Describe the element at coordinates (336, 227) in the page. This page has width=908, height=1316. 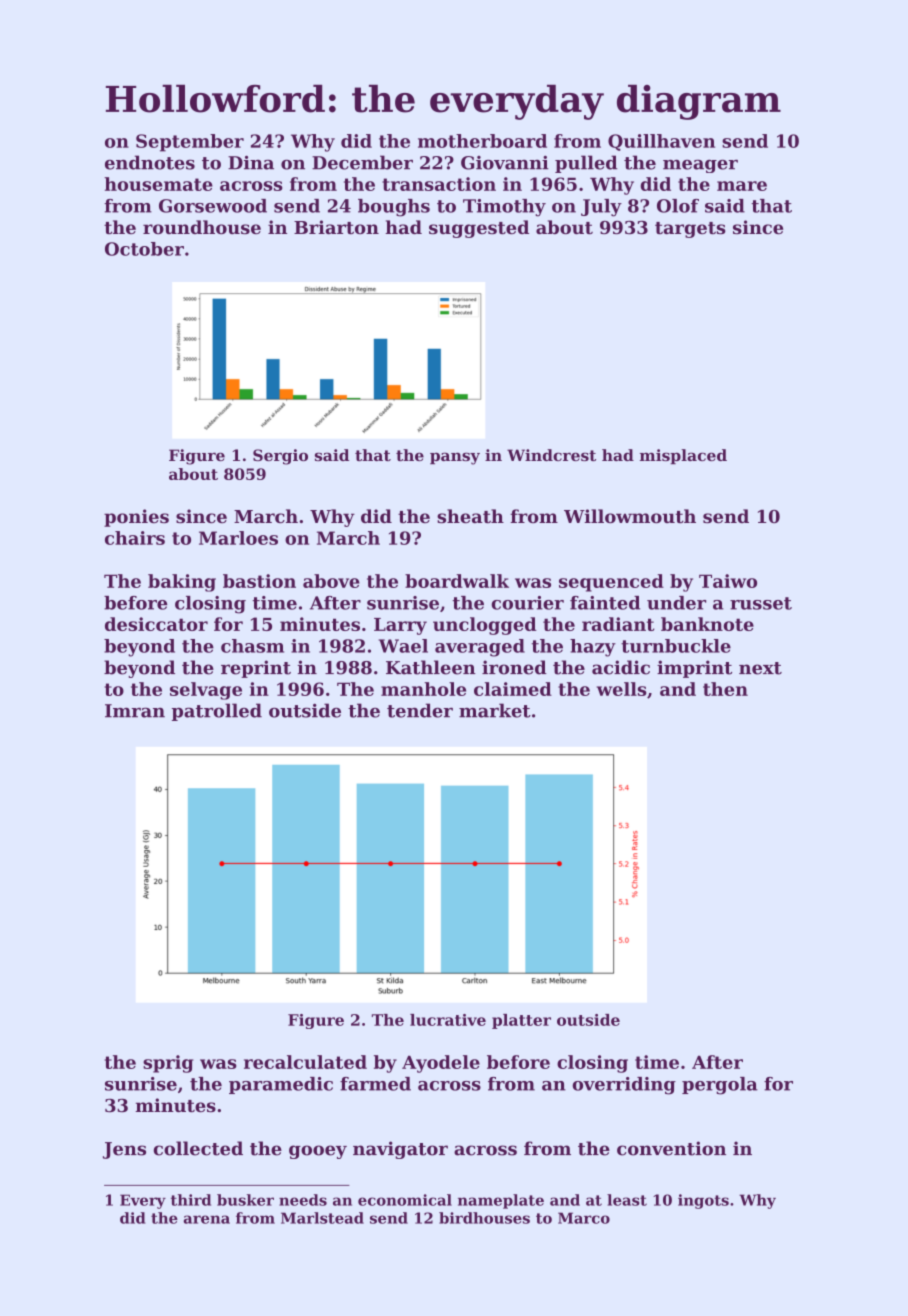
I see `Briarton` at that location.
